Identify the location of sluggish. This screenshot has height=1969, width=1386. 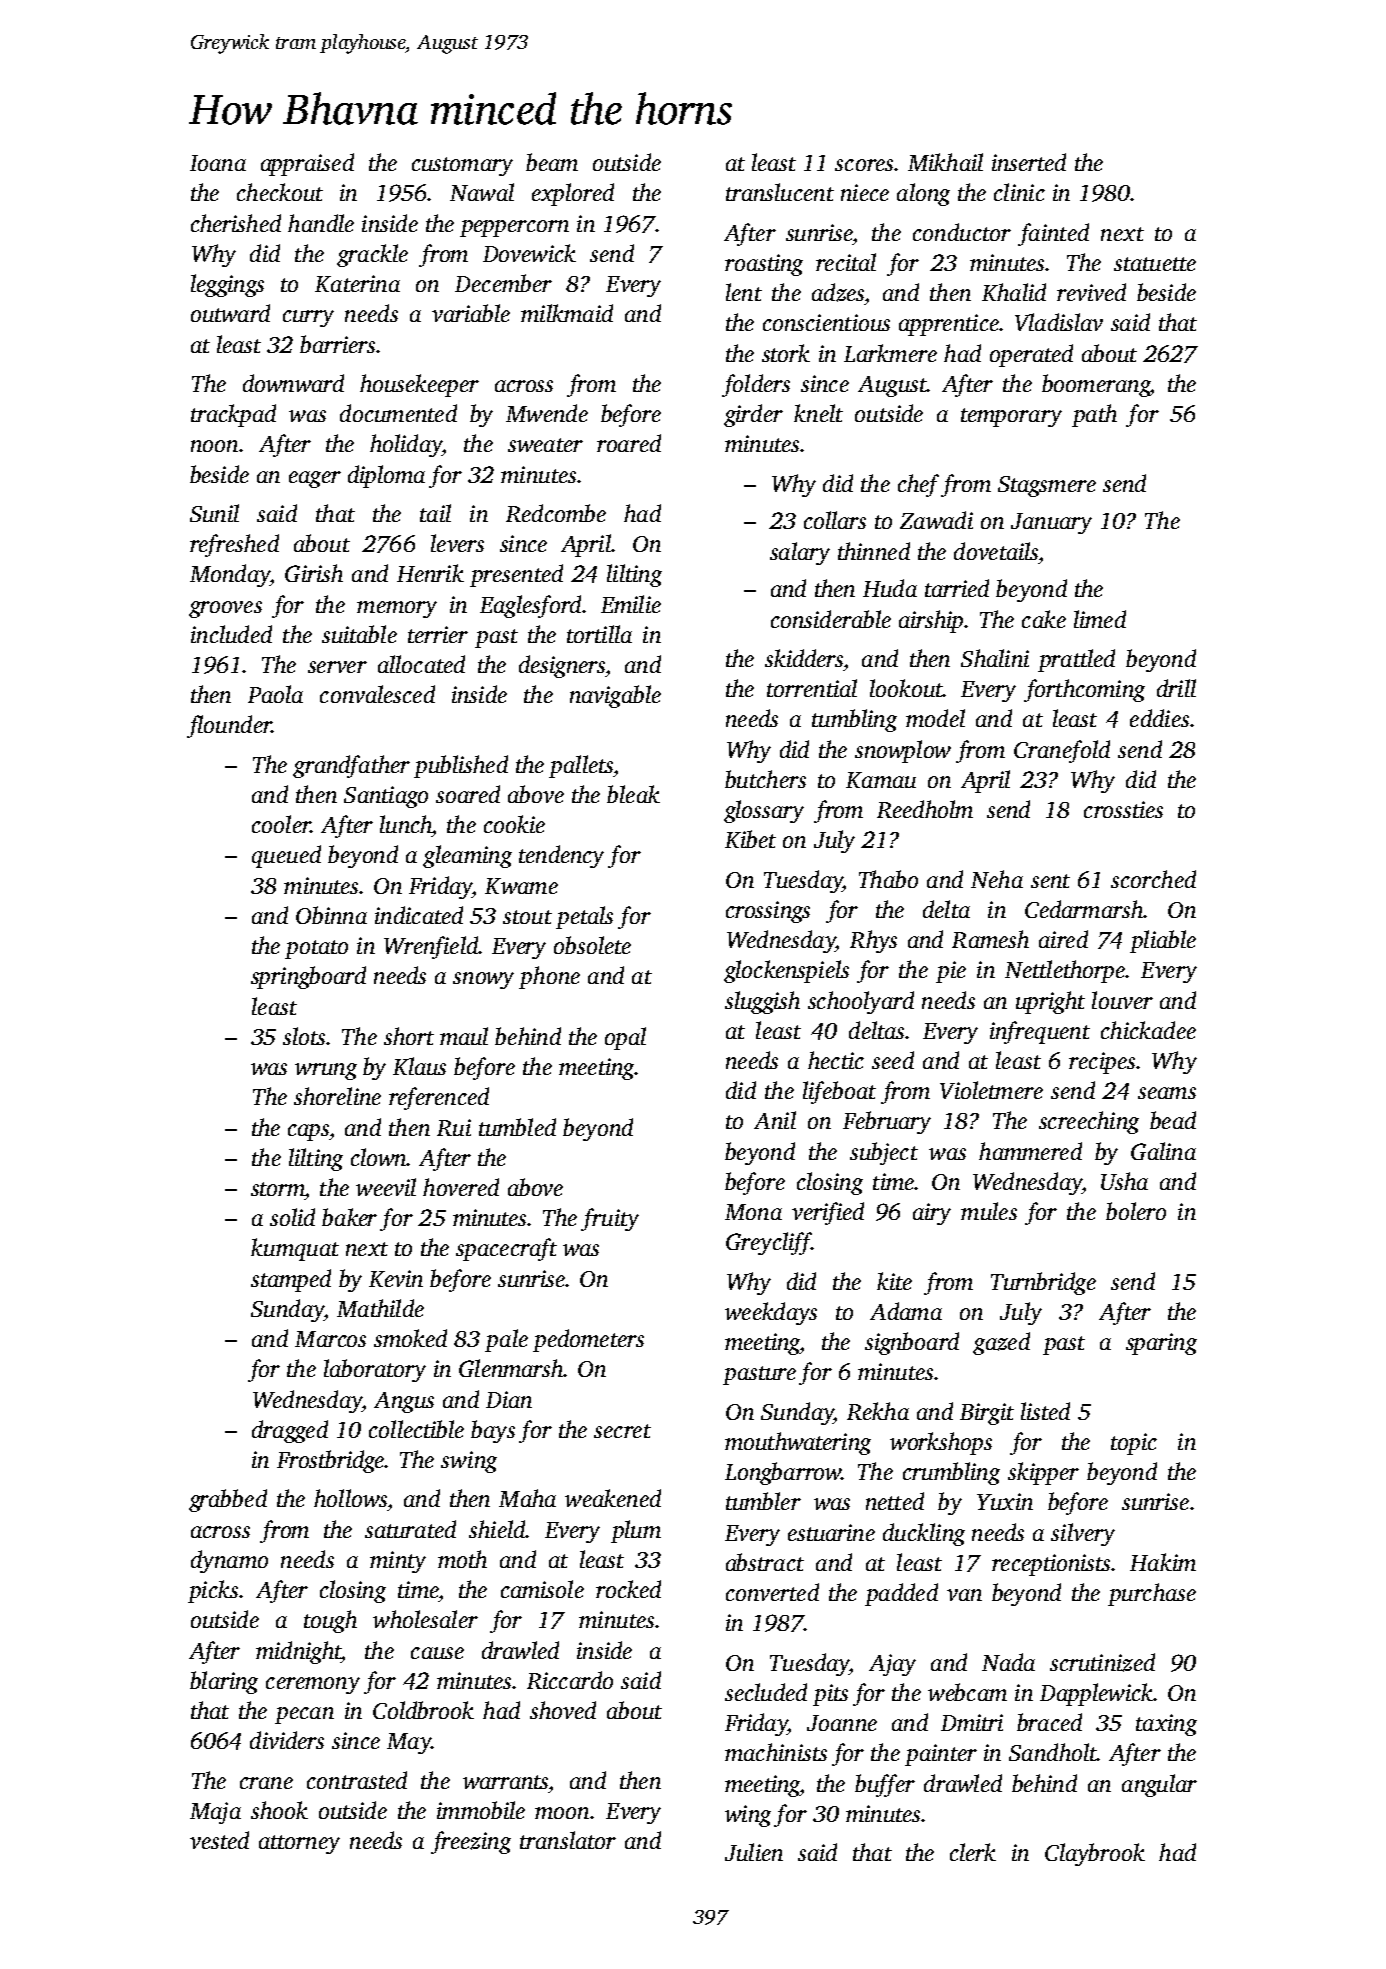
(762, 1002).
